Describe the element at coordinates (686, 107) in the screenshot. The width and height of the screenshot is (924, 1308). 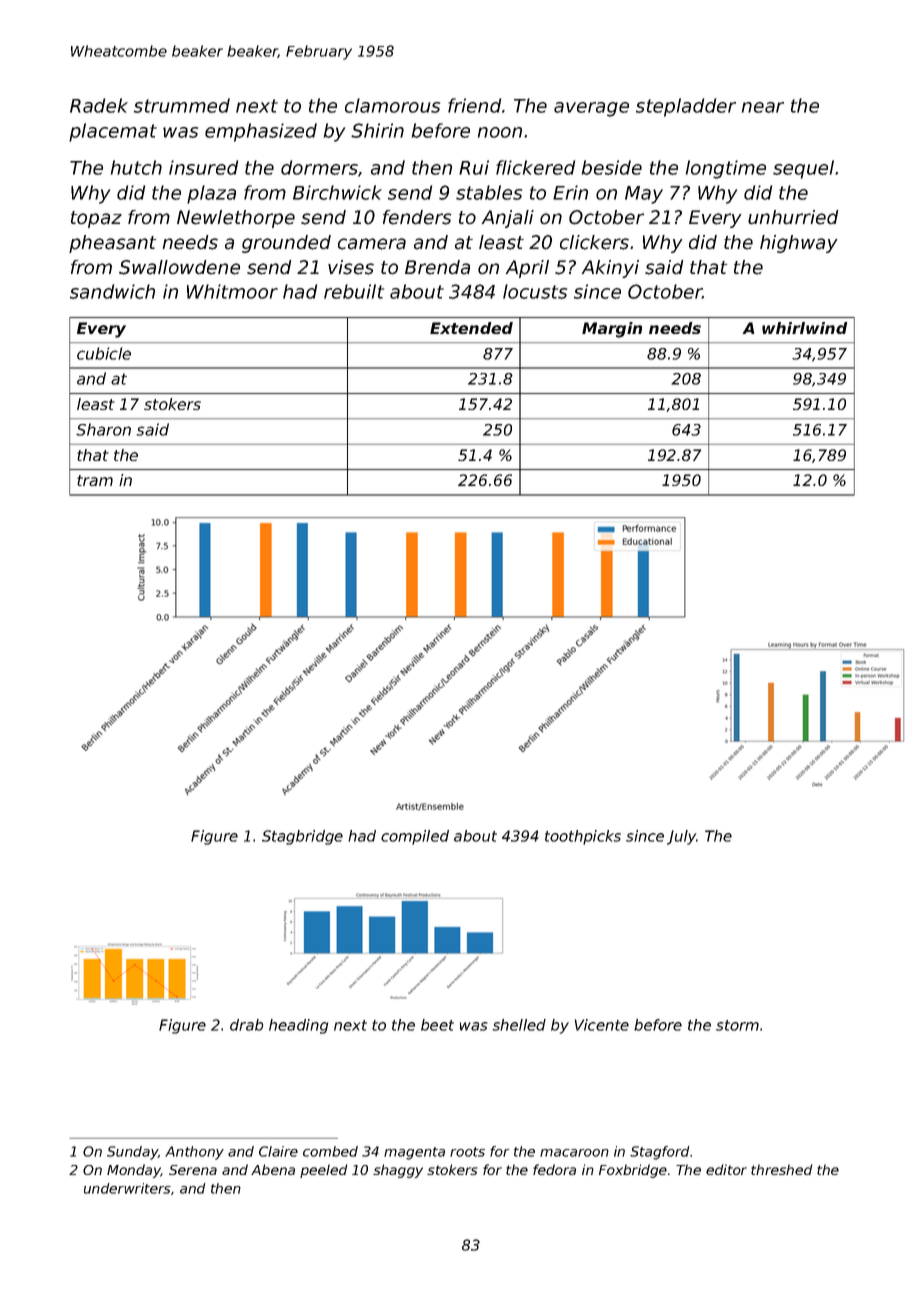
I see `stepladder` at that location.
